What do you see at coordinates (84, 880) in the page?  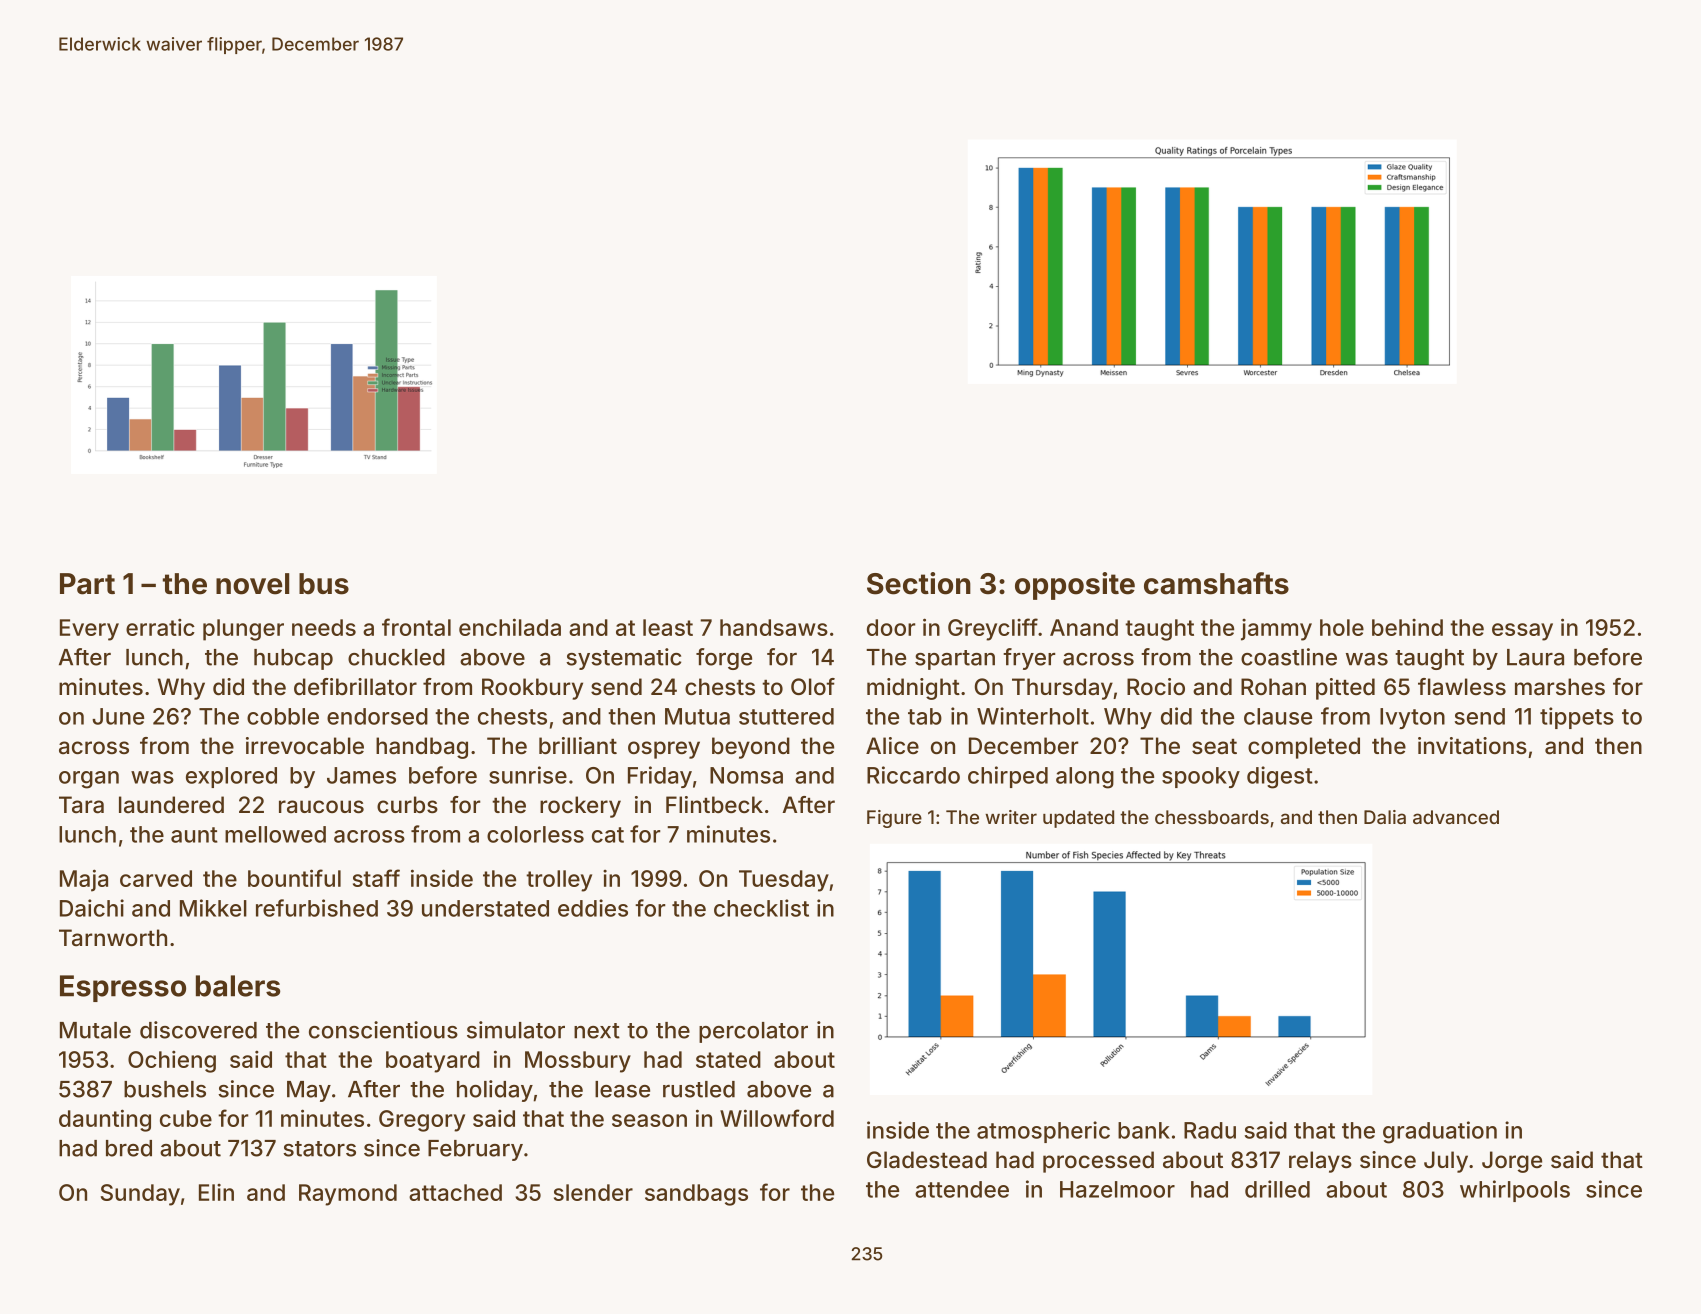 I see `Maja` at bounding box center [84, 880].
